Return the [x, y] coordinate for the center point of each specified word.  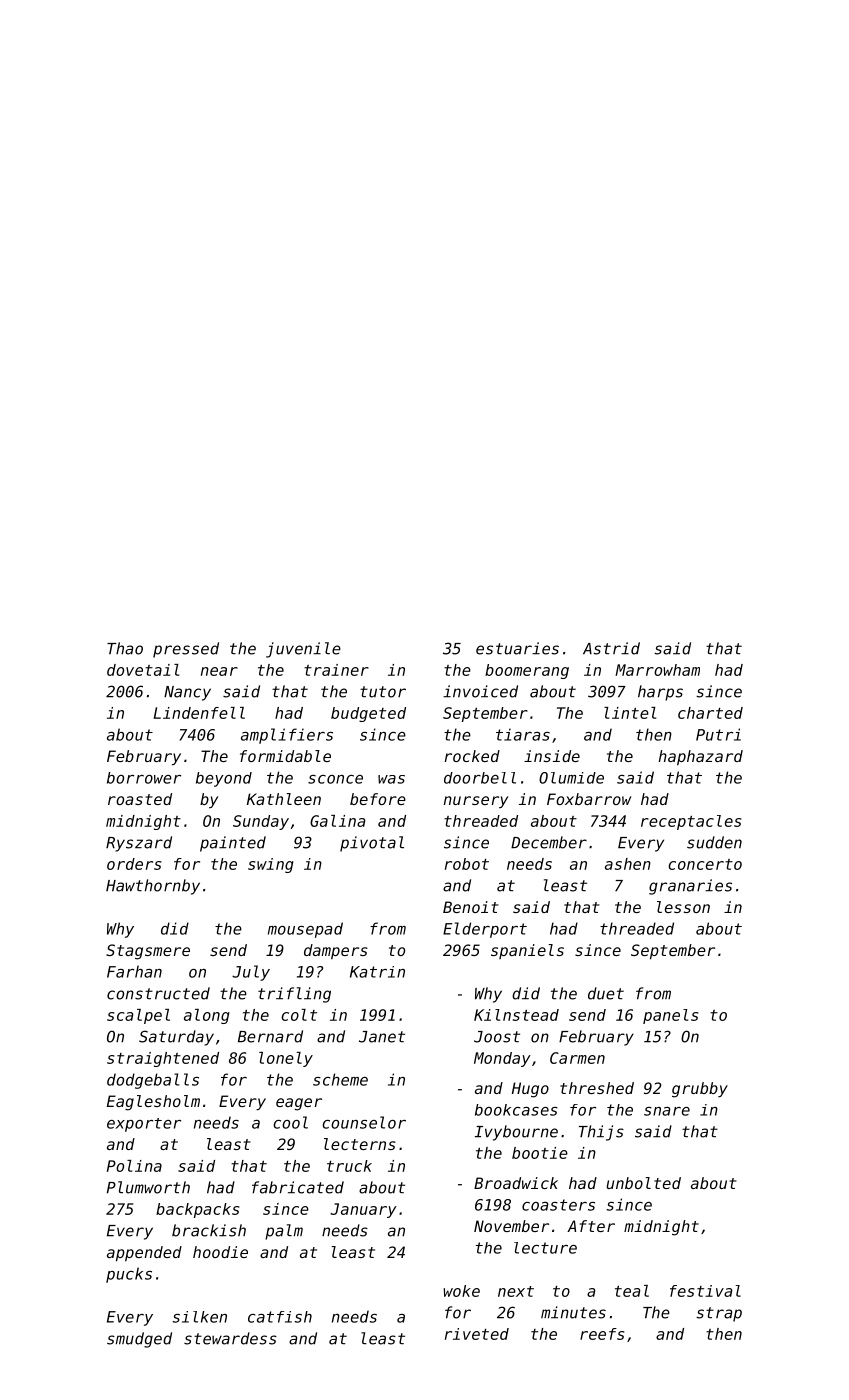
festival [705, 1291]
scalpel [138, 1016]
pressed [186, 650]
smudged [139, 1340]
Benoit [471, 907]
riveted [477, 1334]
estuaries [517, 648]
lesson [683, 907]
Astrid [611, 648]
